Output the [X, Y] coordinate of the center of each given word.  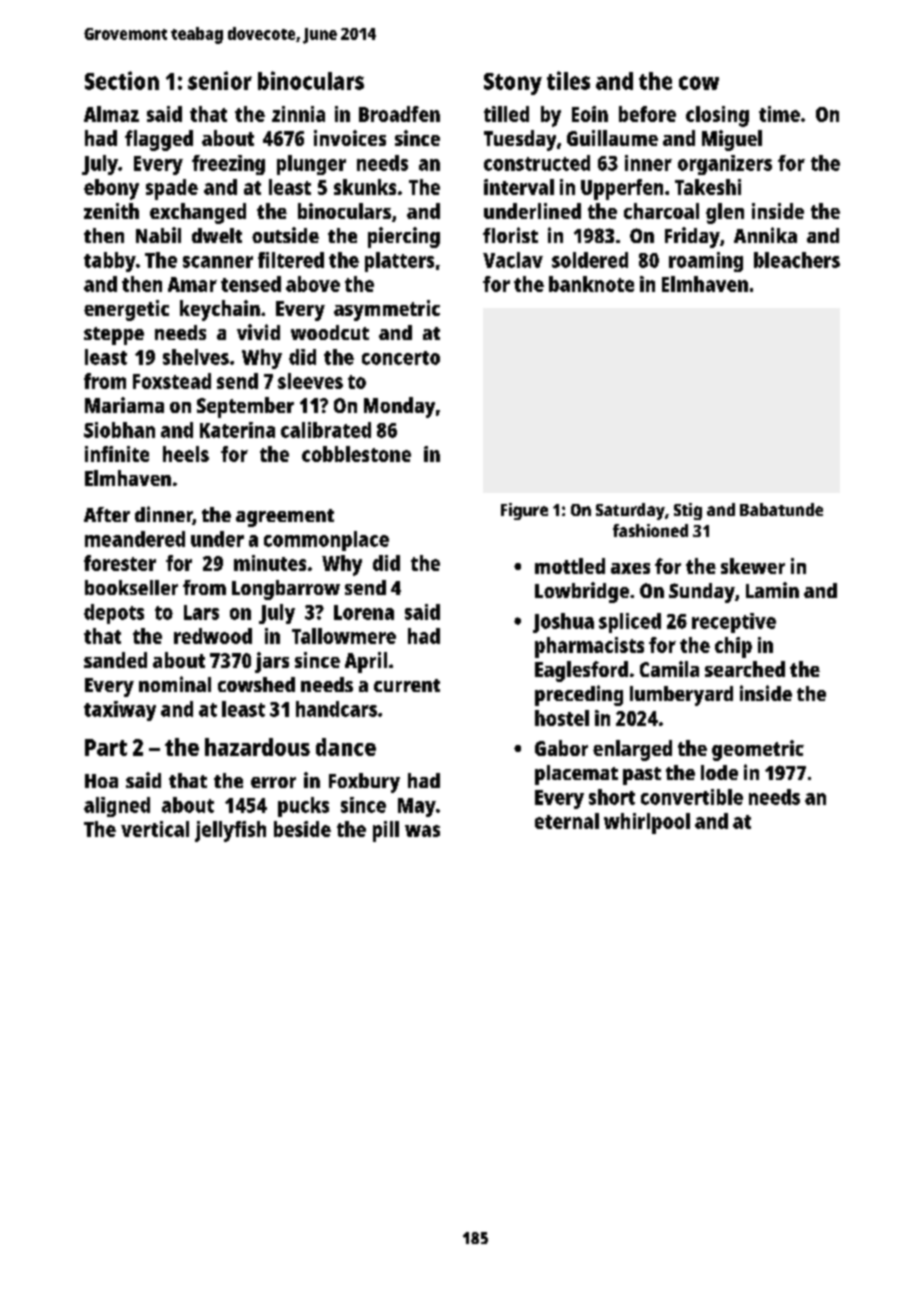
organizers [725, 165]
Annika [765, 235]
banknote [591, 284]
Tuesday [520, 140]
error [273, 782]
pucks [303, 807]
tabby [110, 262]
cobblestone [356, 454]
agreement [285, 518]
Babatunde [781, 509]
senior [220, 80]
